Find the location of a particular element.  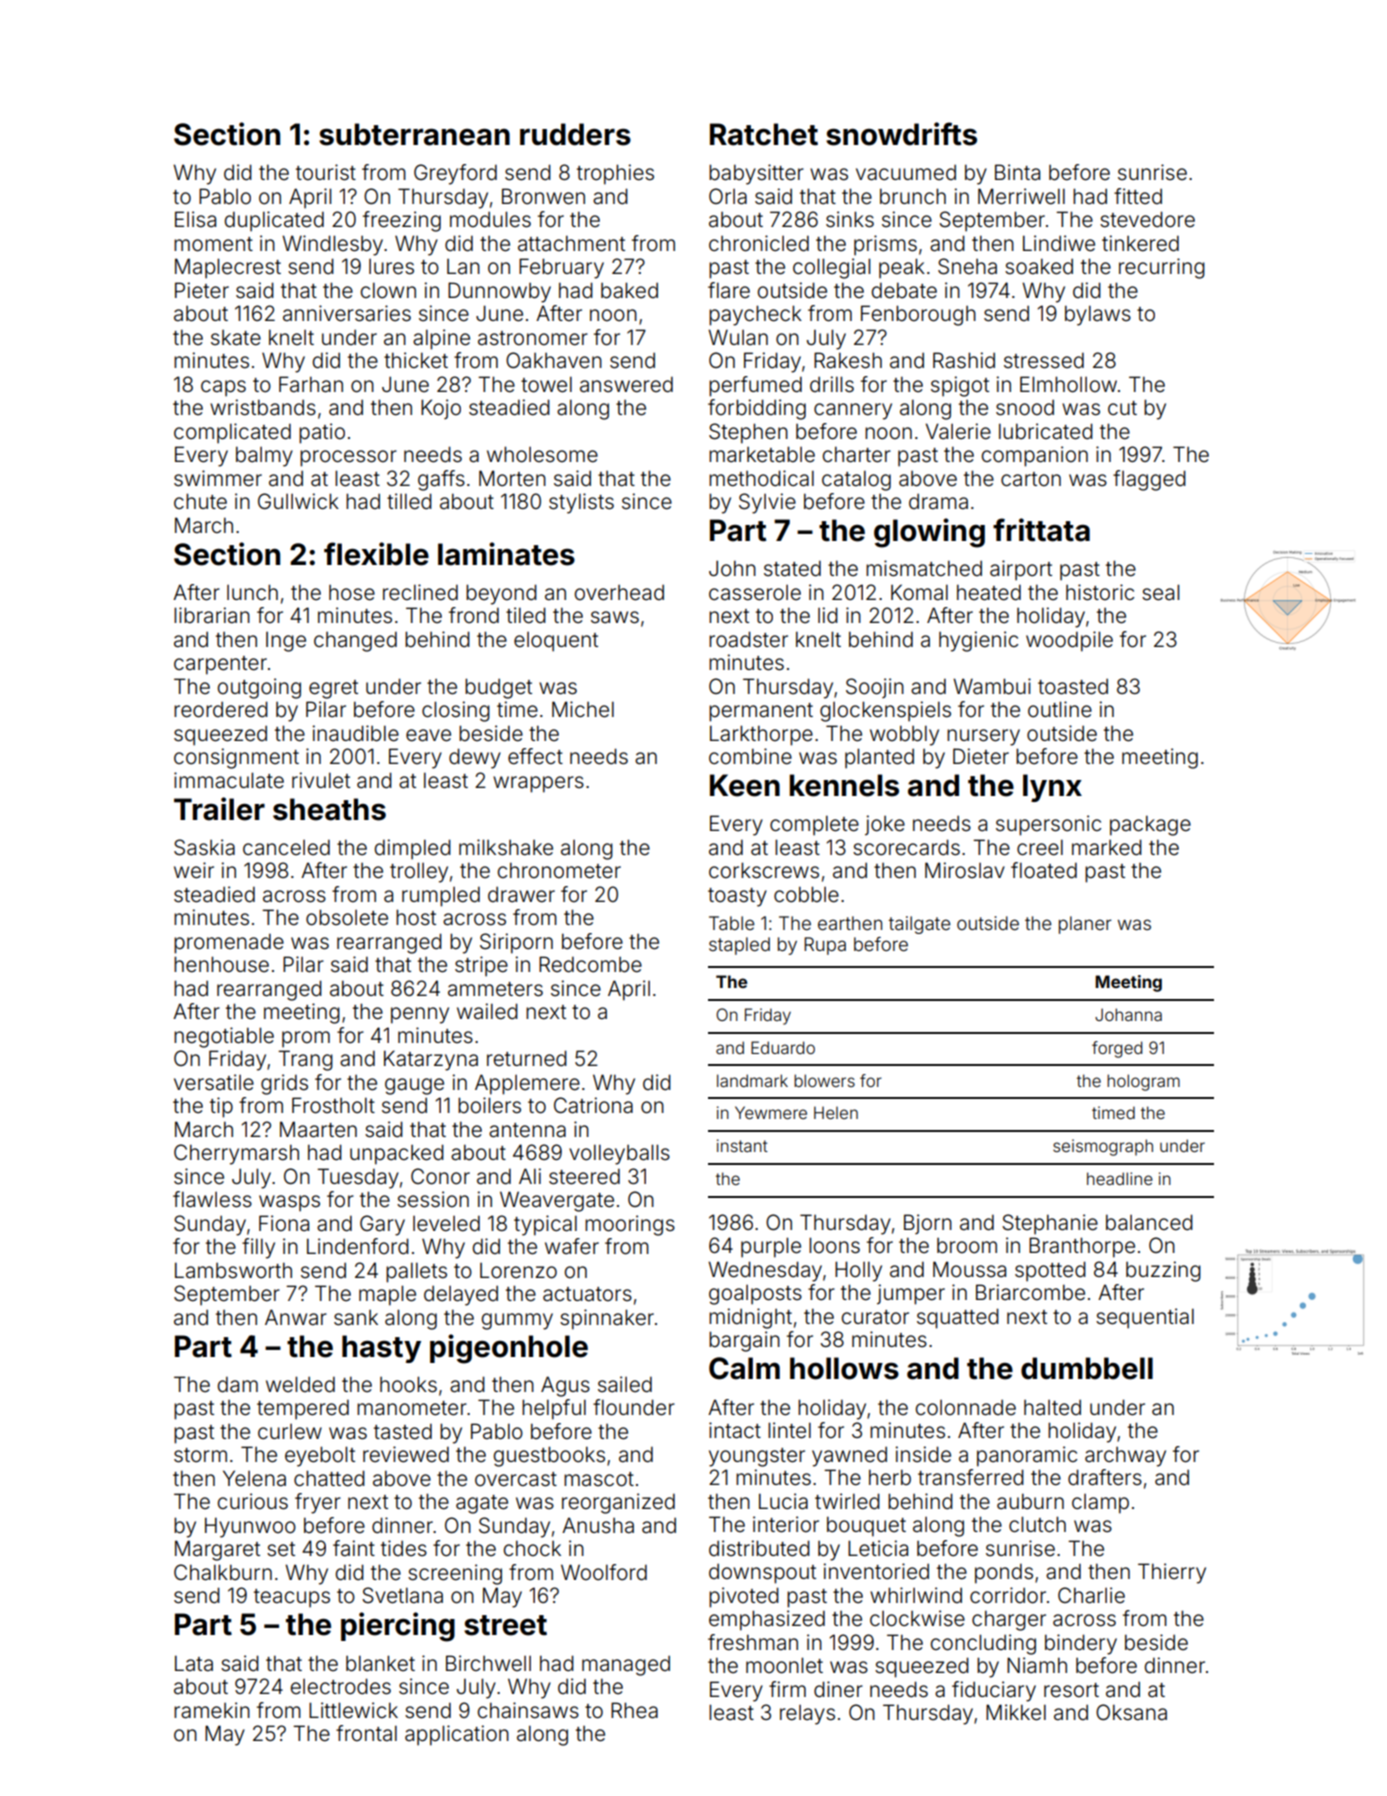

wholesome is located at coordinates (542, 454).
